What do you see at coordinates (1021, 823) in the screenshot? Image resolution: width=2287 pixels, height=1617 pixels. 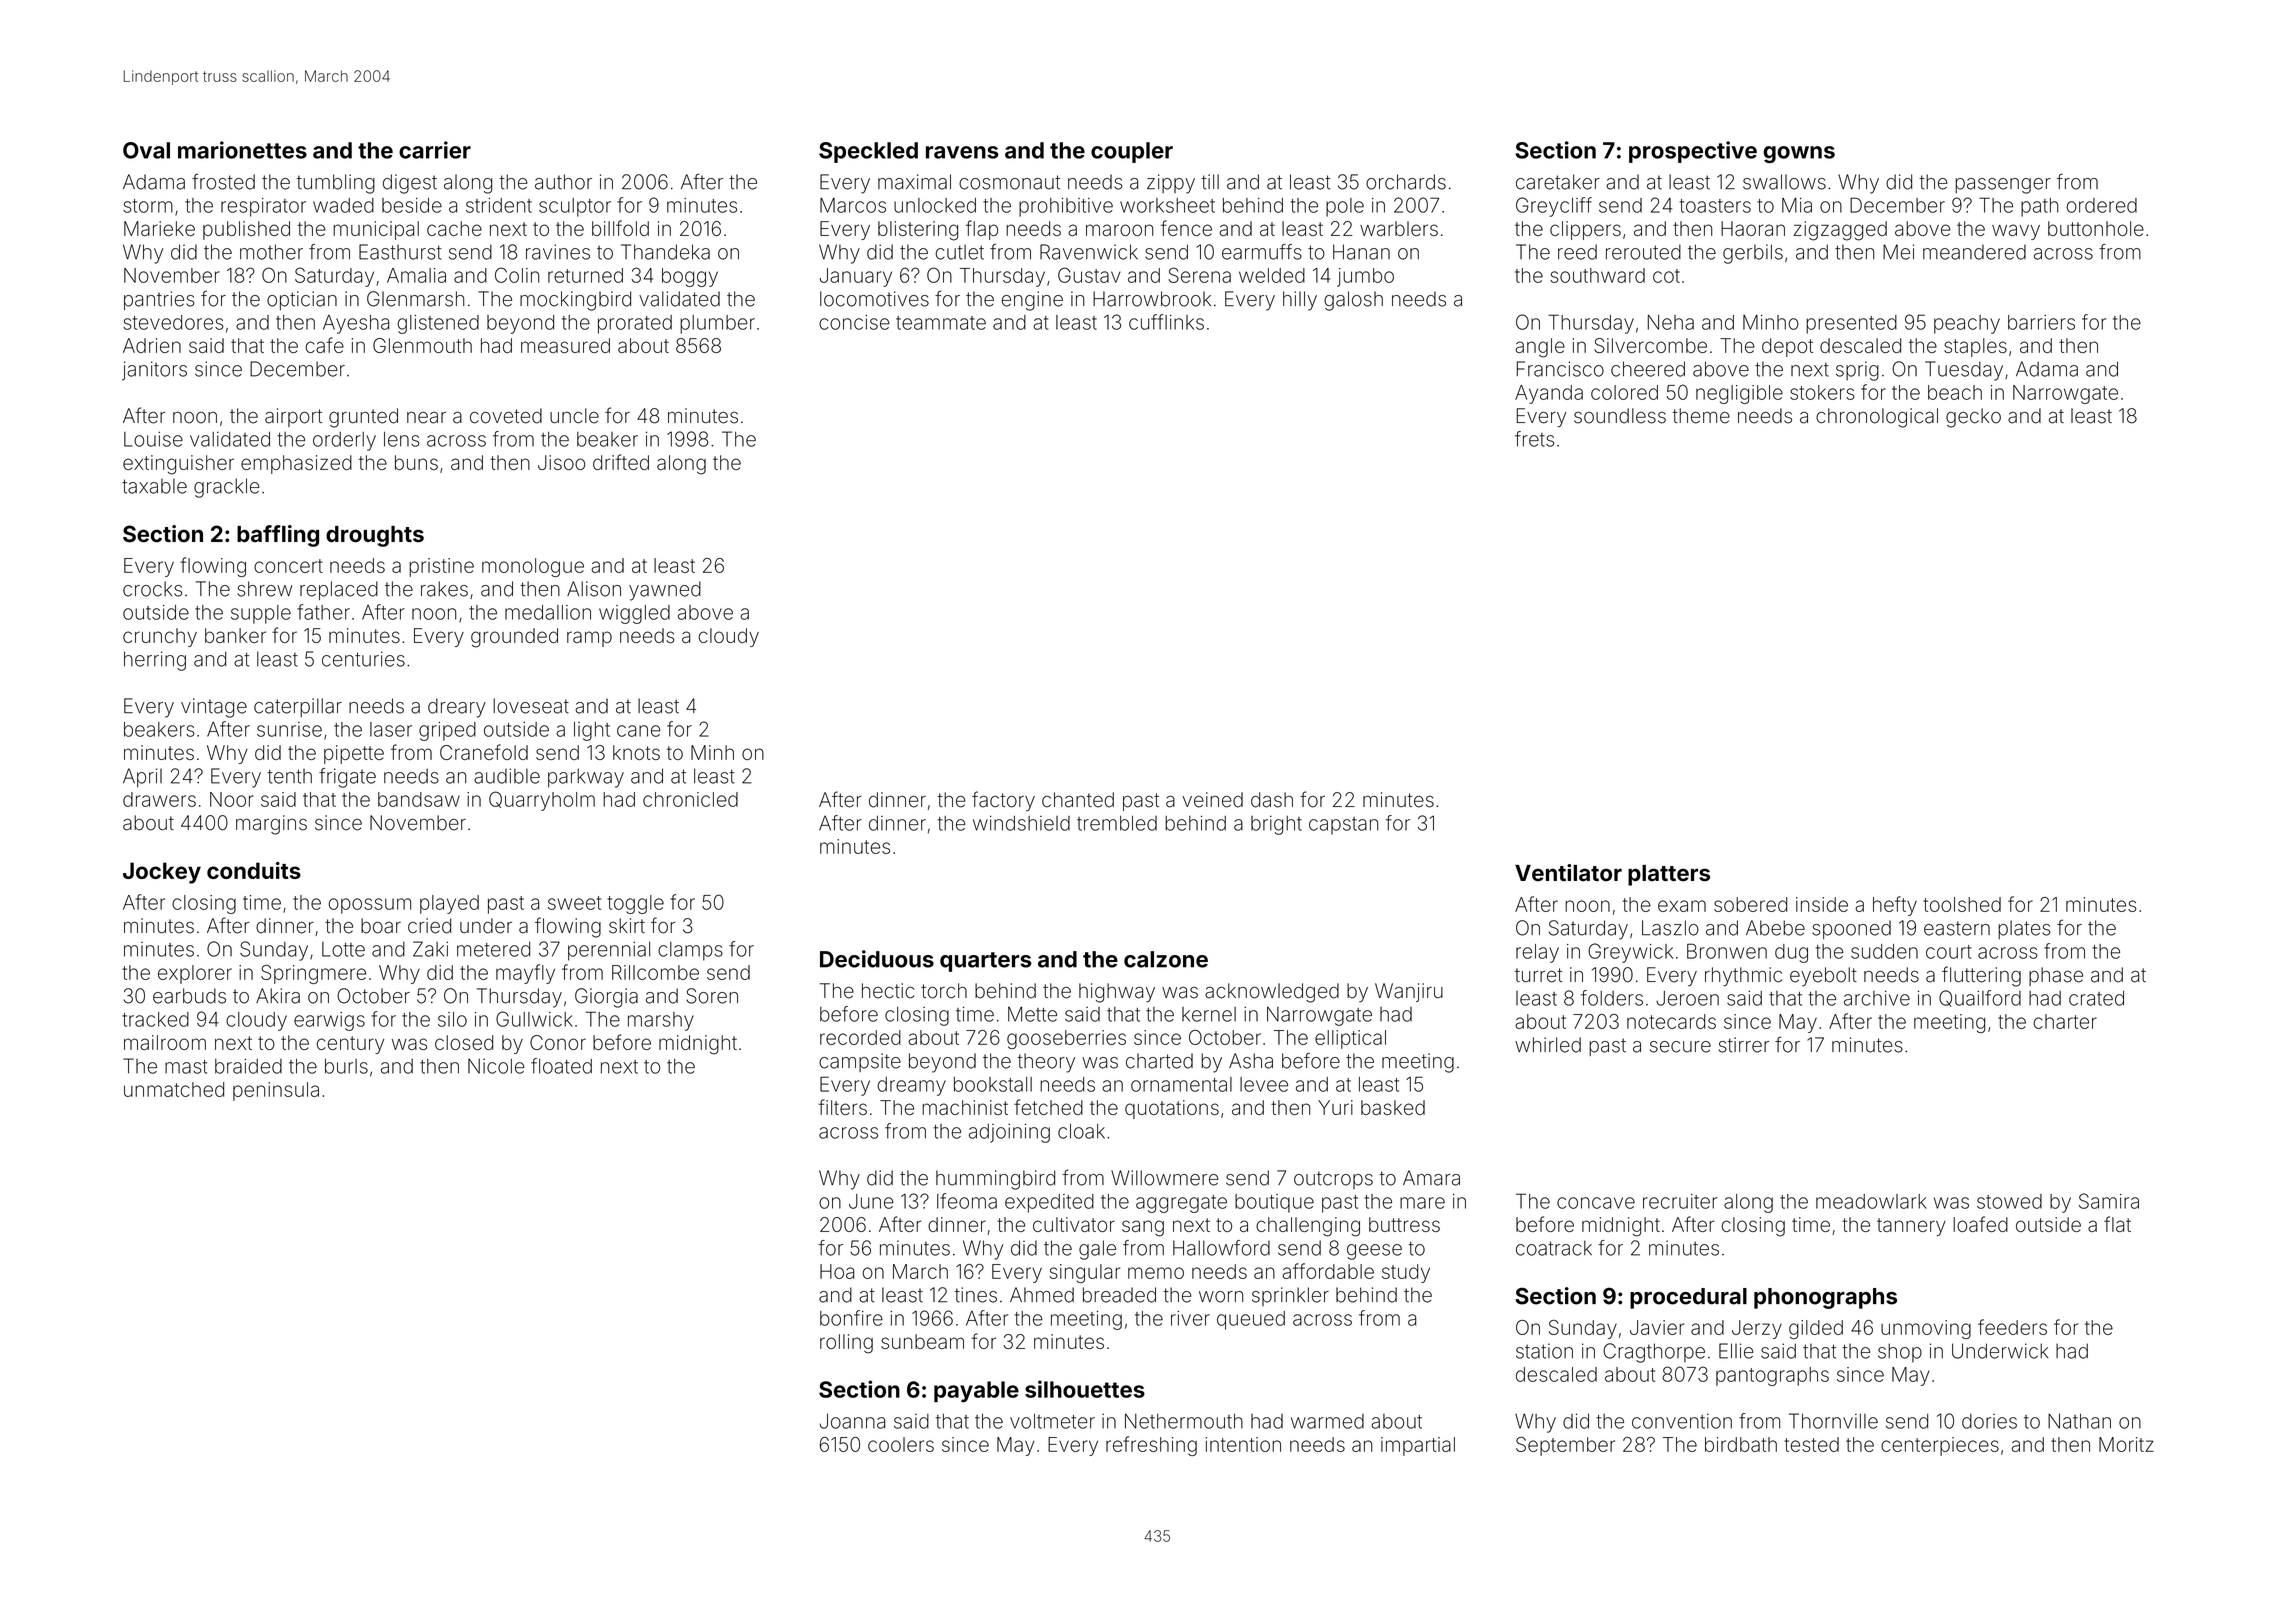 I see `windshield` at bounding box center [1021, 823].
